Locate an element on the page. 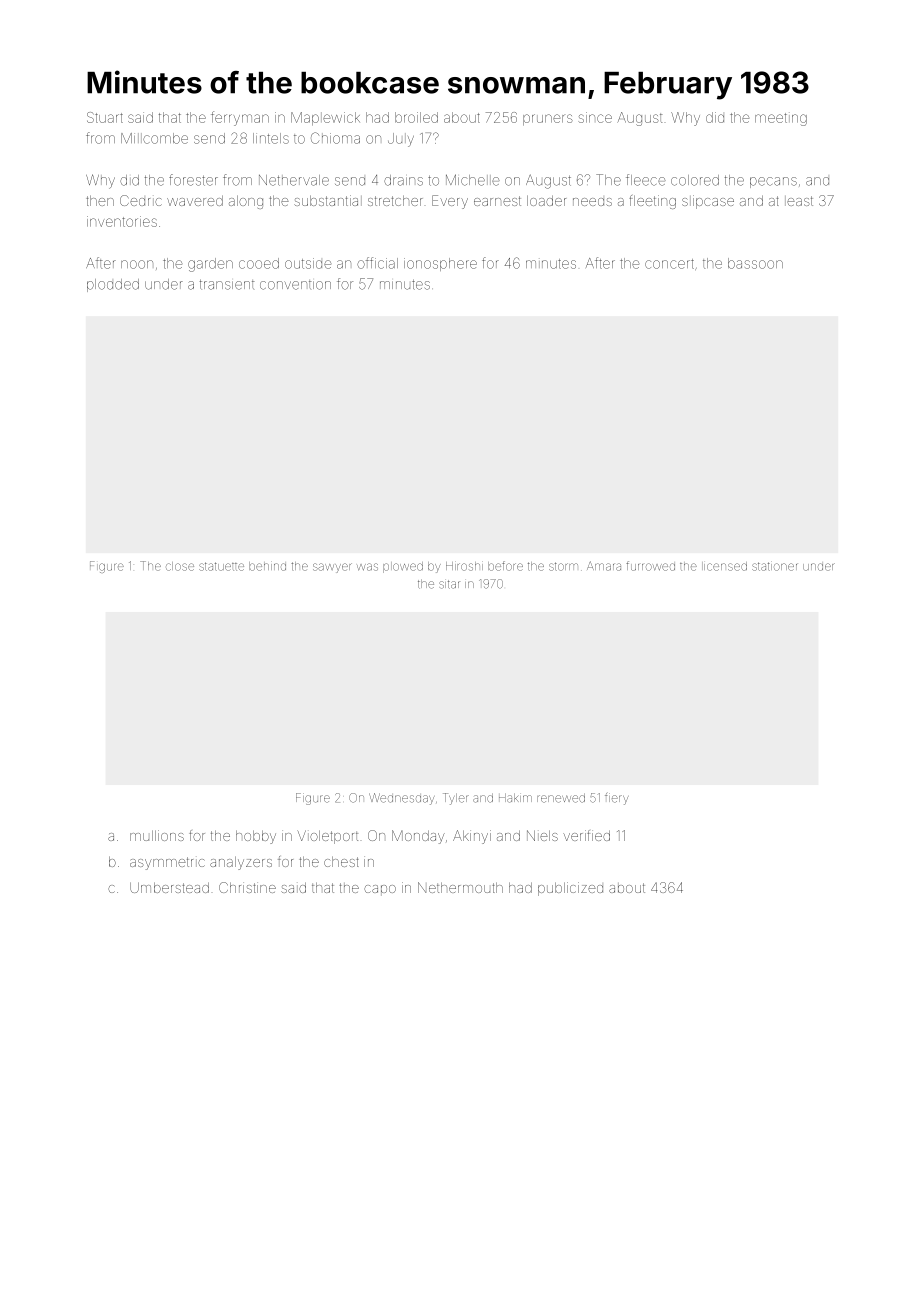 The image size is (924, 1308). Hiroshi is located at coordinates (464, 566).
